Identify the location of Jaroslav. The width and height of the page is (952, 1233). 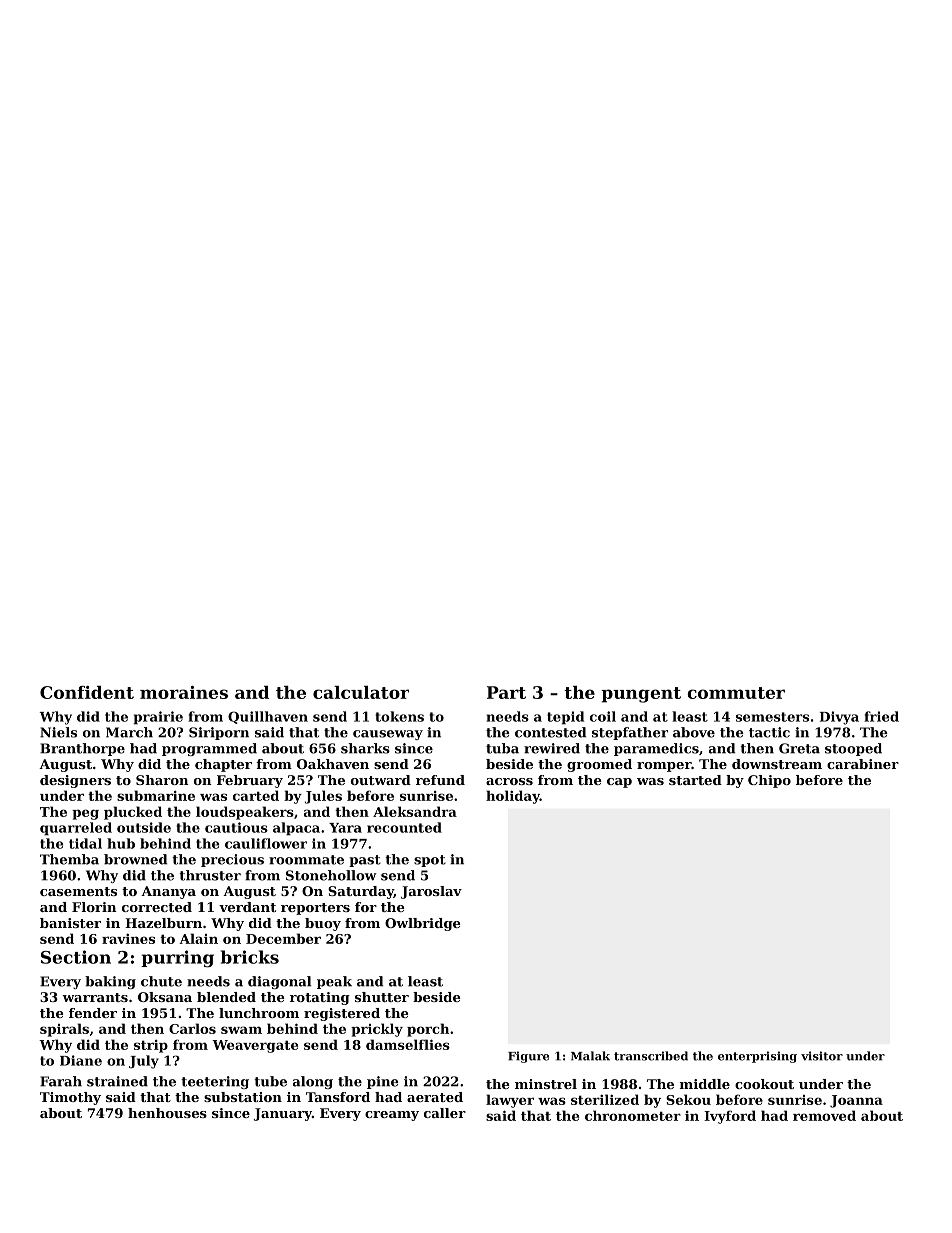
(431, 892).
